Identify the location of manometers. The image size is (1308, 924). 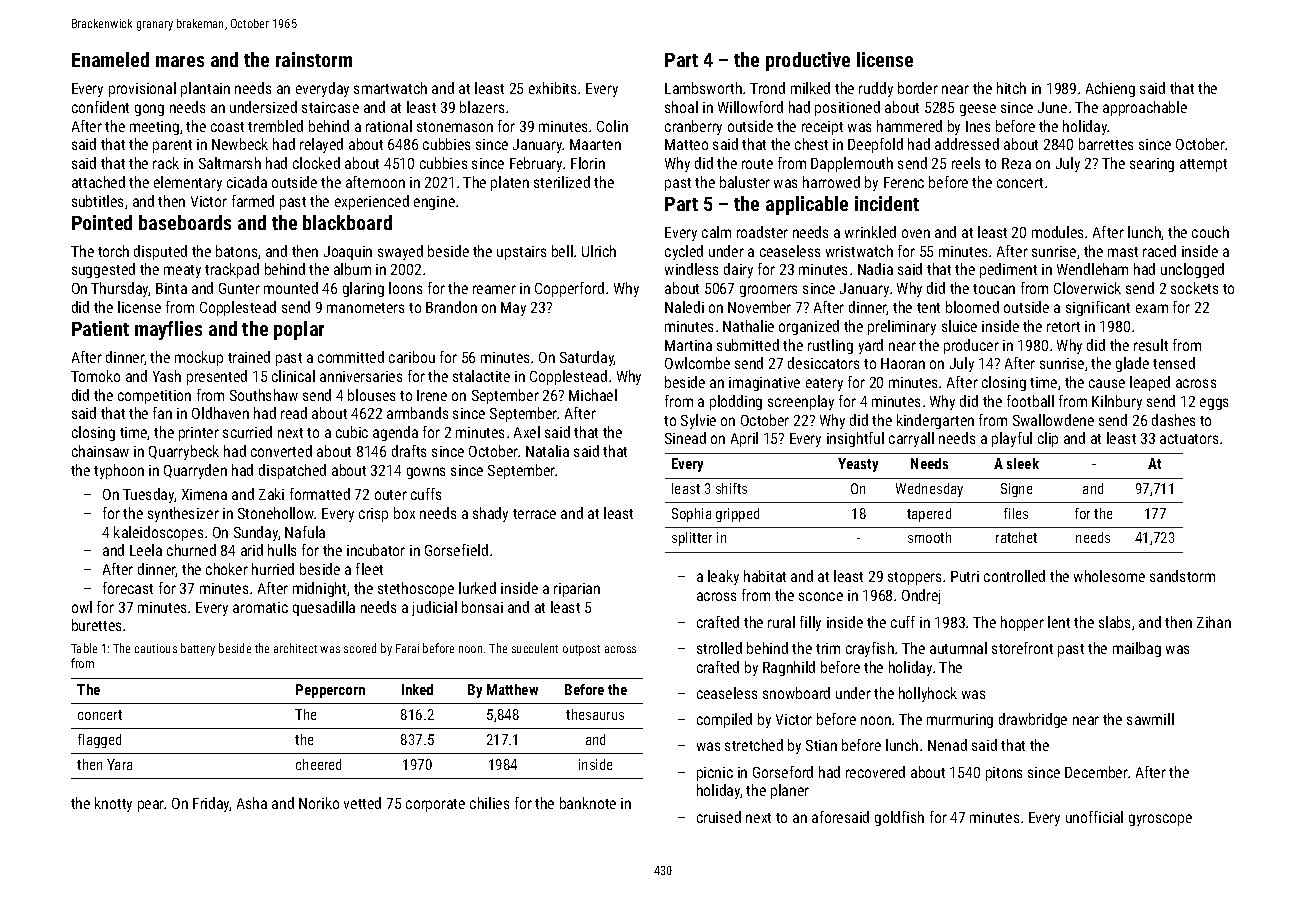
(365, 308).
